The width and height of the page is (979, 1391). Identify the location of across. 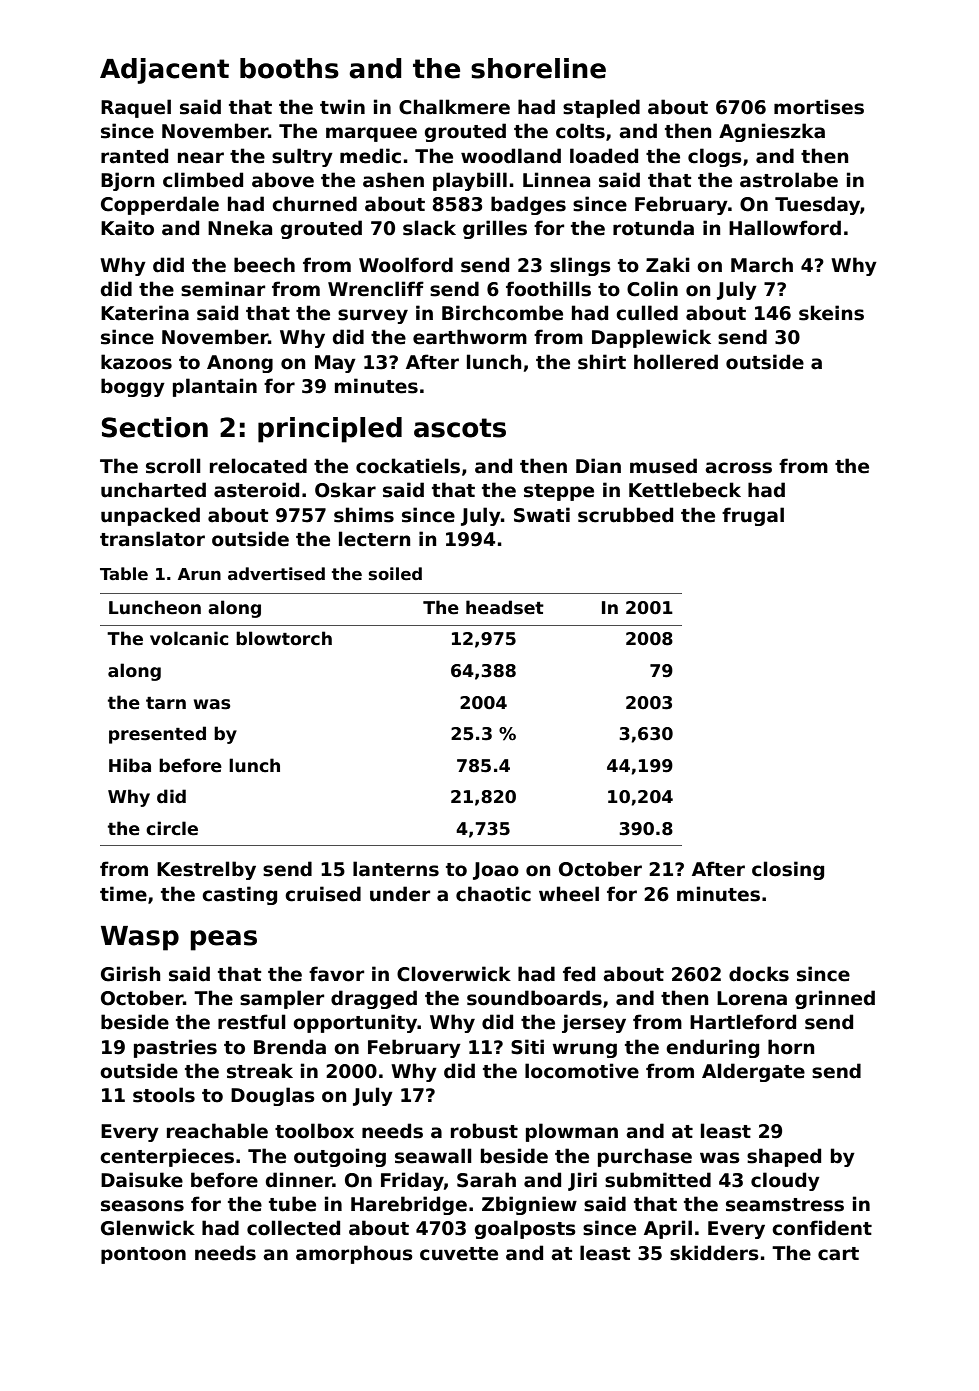
(738, 468).
